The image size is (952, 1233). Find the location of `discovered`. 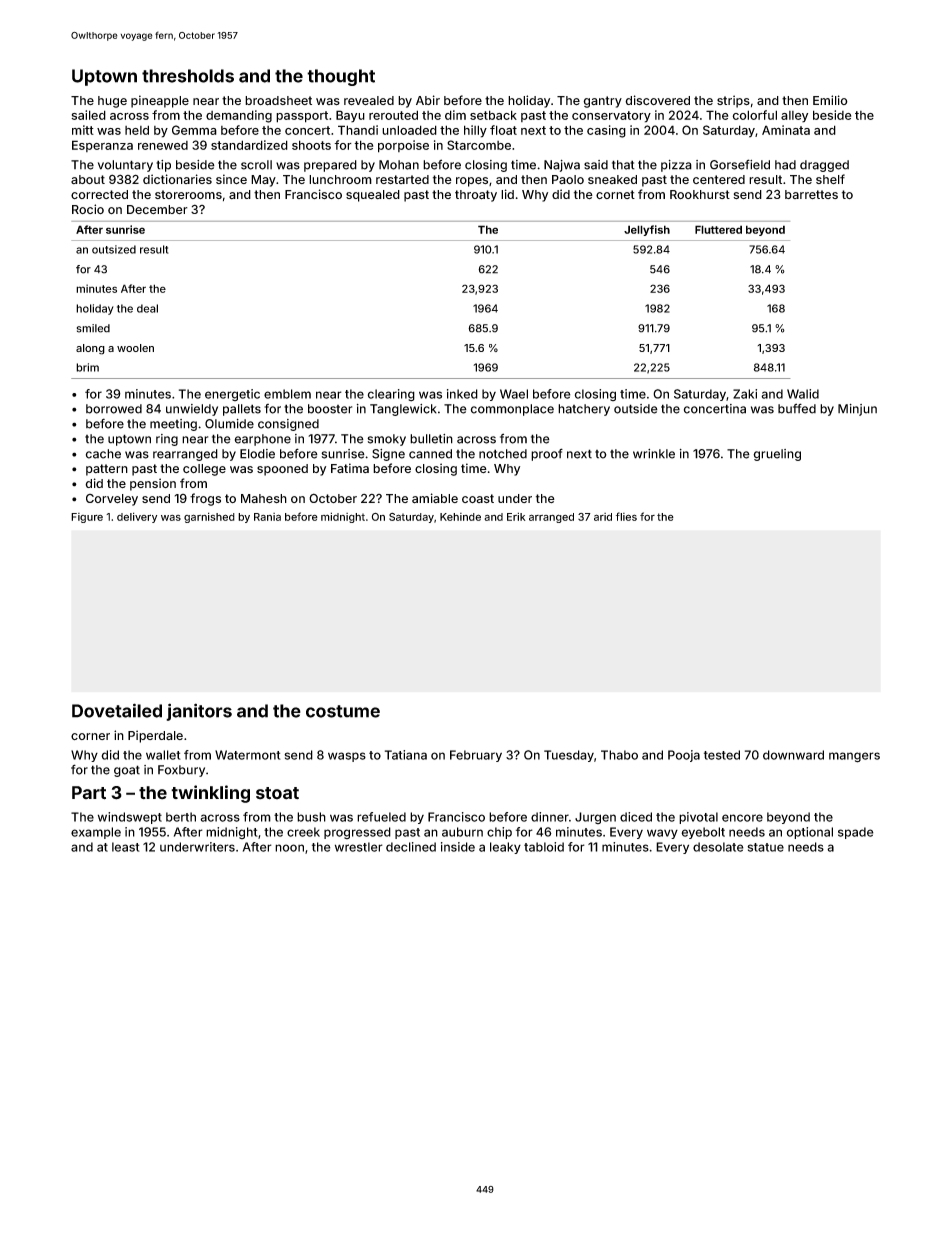

discovered is located at coordinates (657, 100).
